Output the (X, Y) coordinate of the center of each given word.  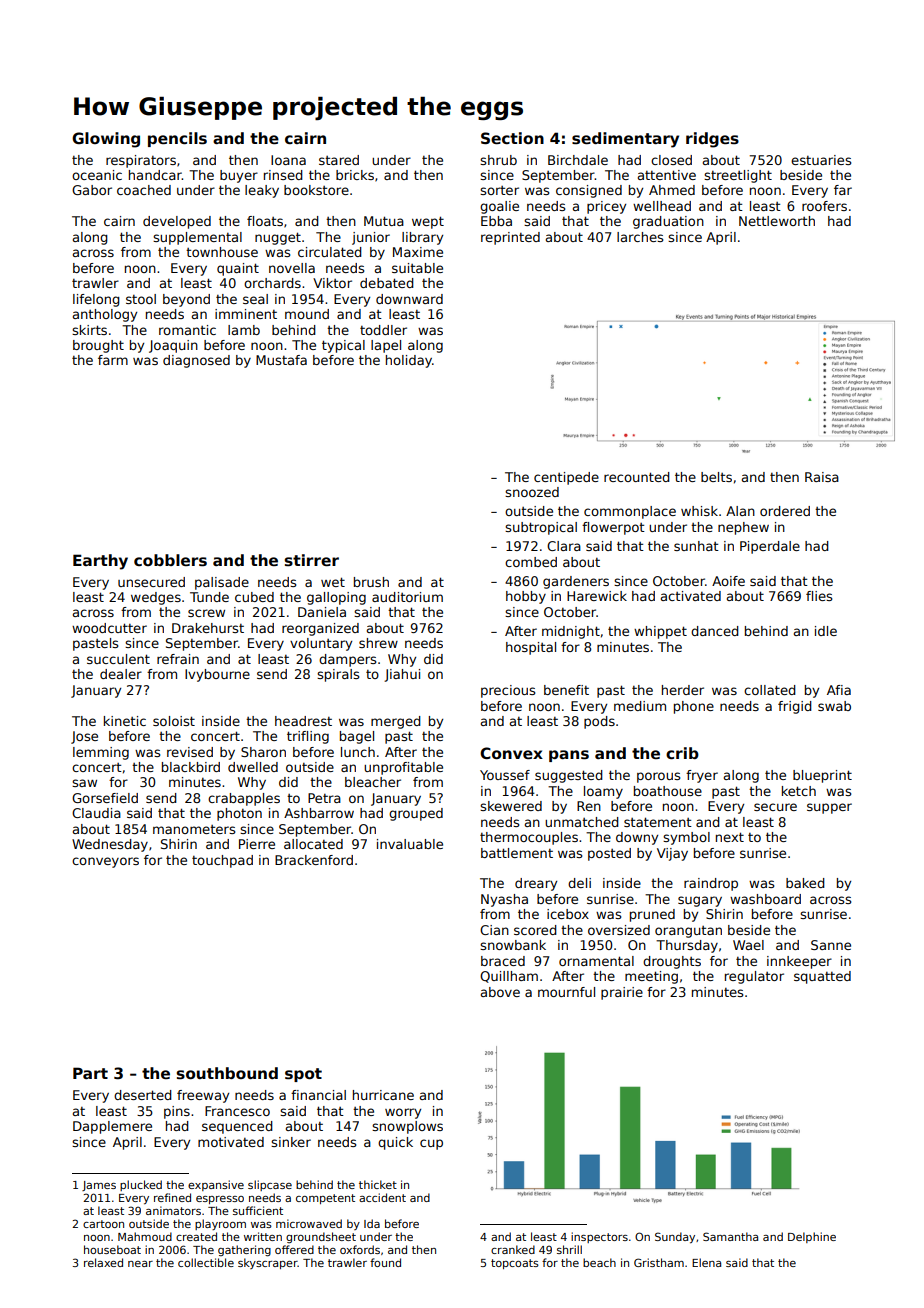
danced (715, 631)
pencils (177, 139)
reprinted (510, 238)
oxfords (360, 1249)
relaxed (103, 1262)
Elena (706, 1262)
